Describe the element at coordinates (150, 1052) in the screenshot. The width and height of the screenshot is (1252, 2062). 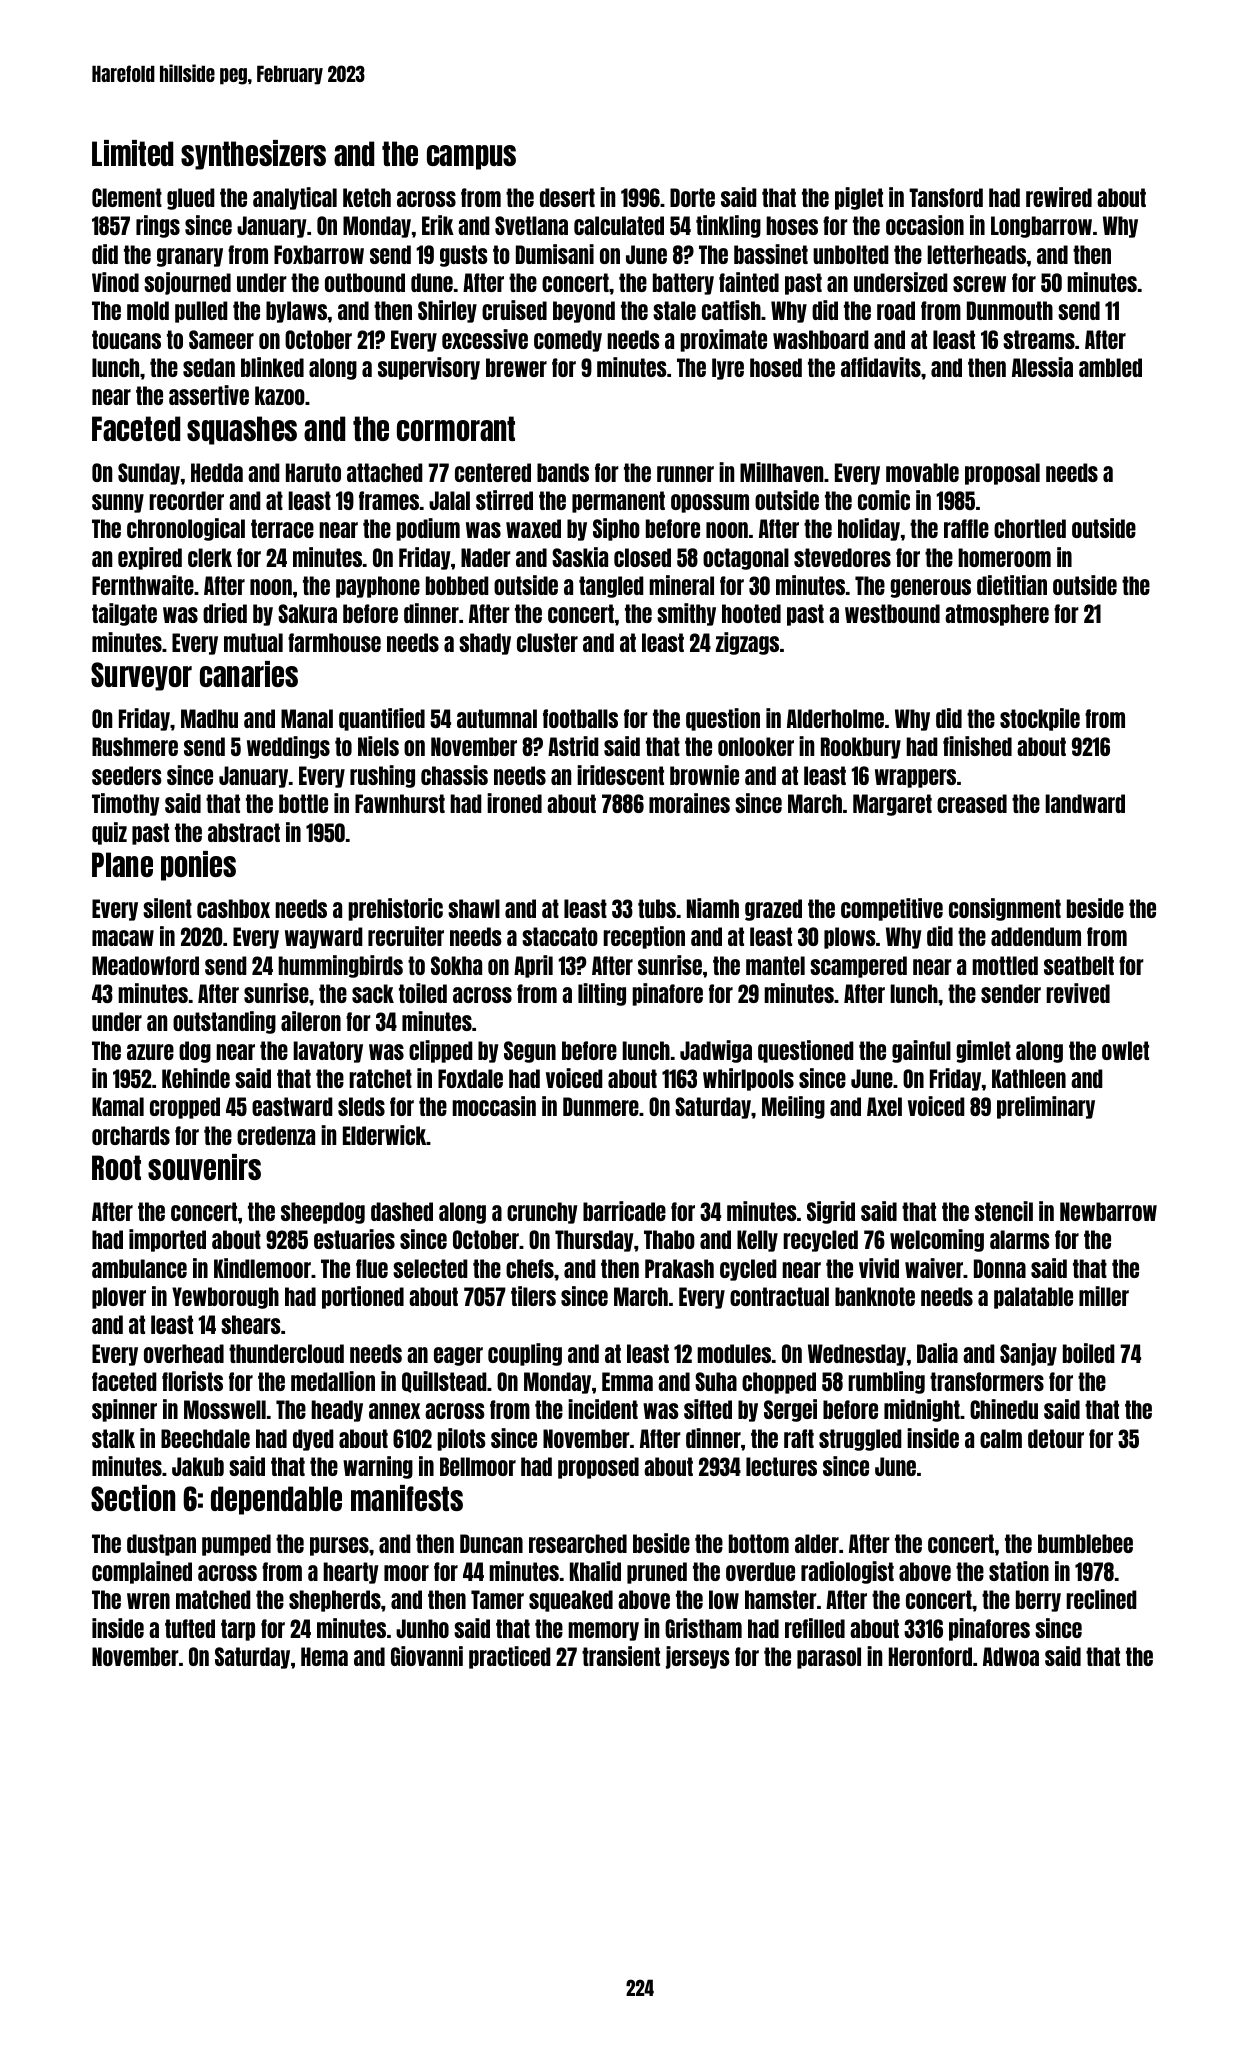
I see `azure` at that location.
